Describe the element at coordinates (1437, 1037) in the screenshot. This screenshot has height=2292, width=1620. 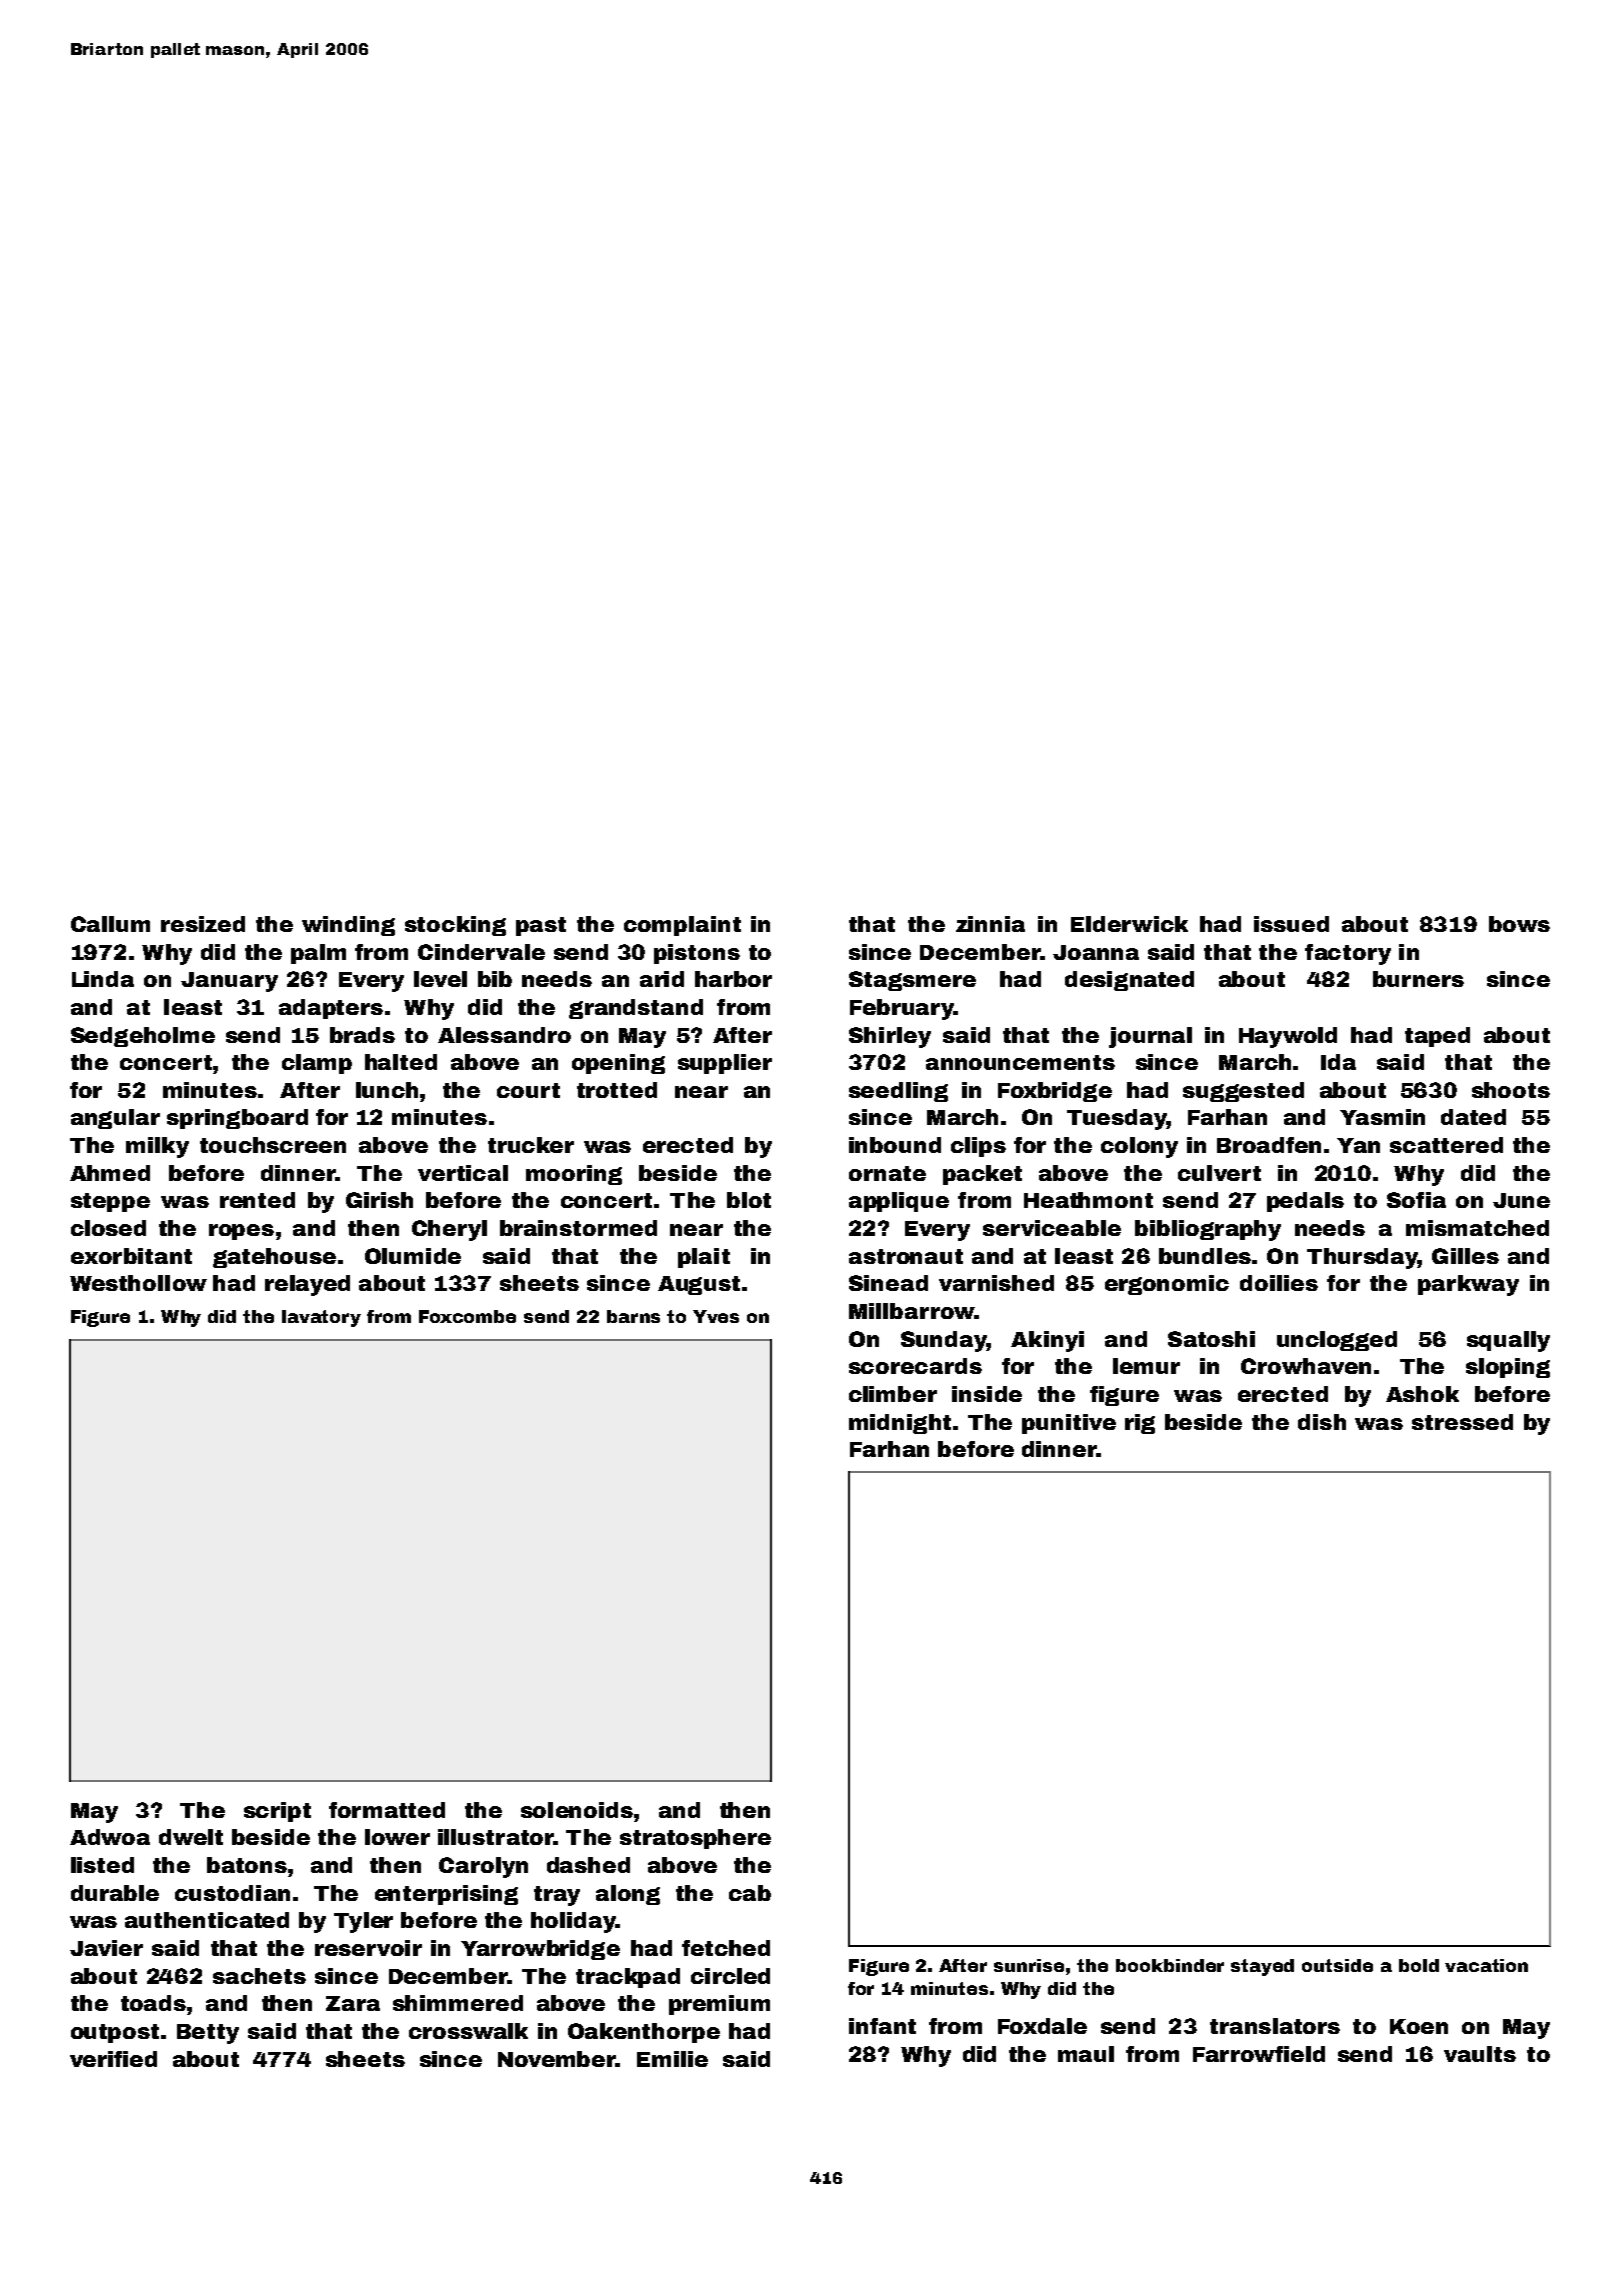
I see `taped` at that location.
